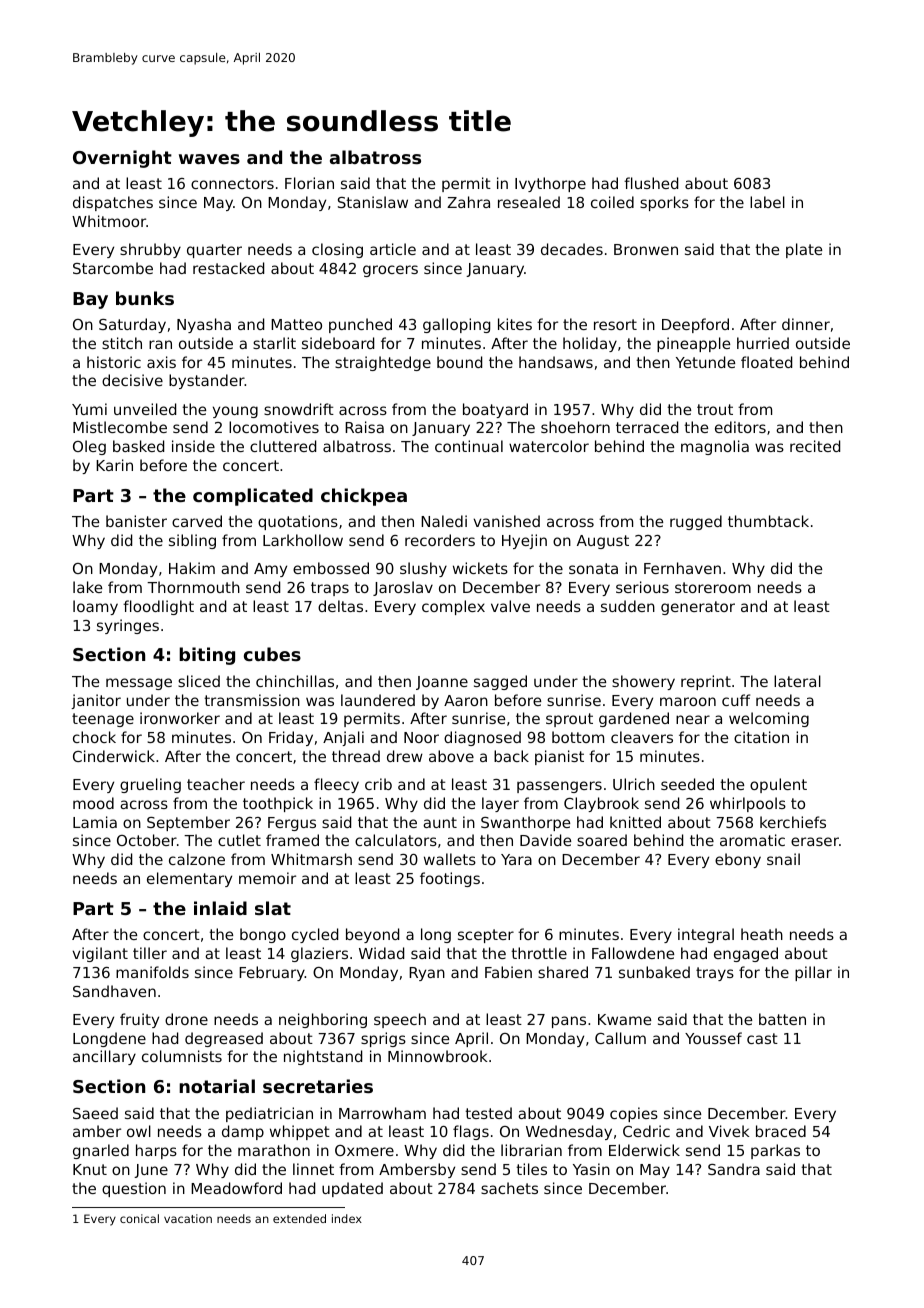  What do you see at coordinates (646, 249) in the document?
I see `Bronwen` at bounding box center [646, 249].
